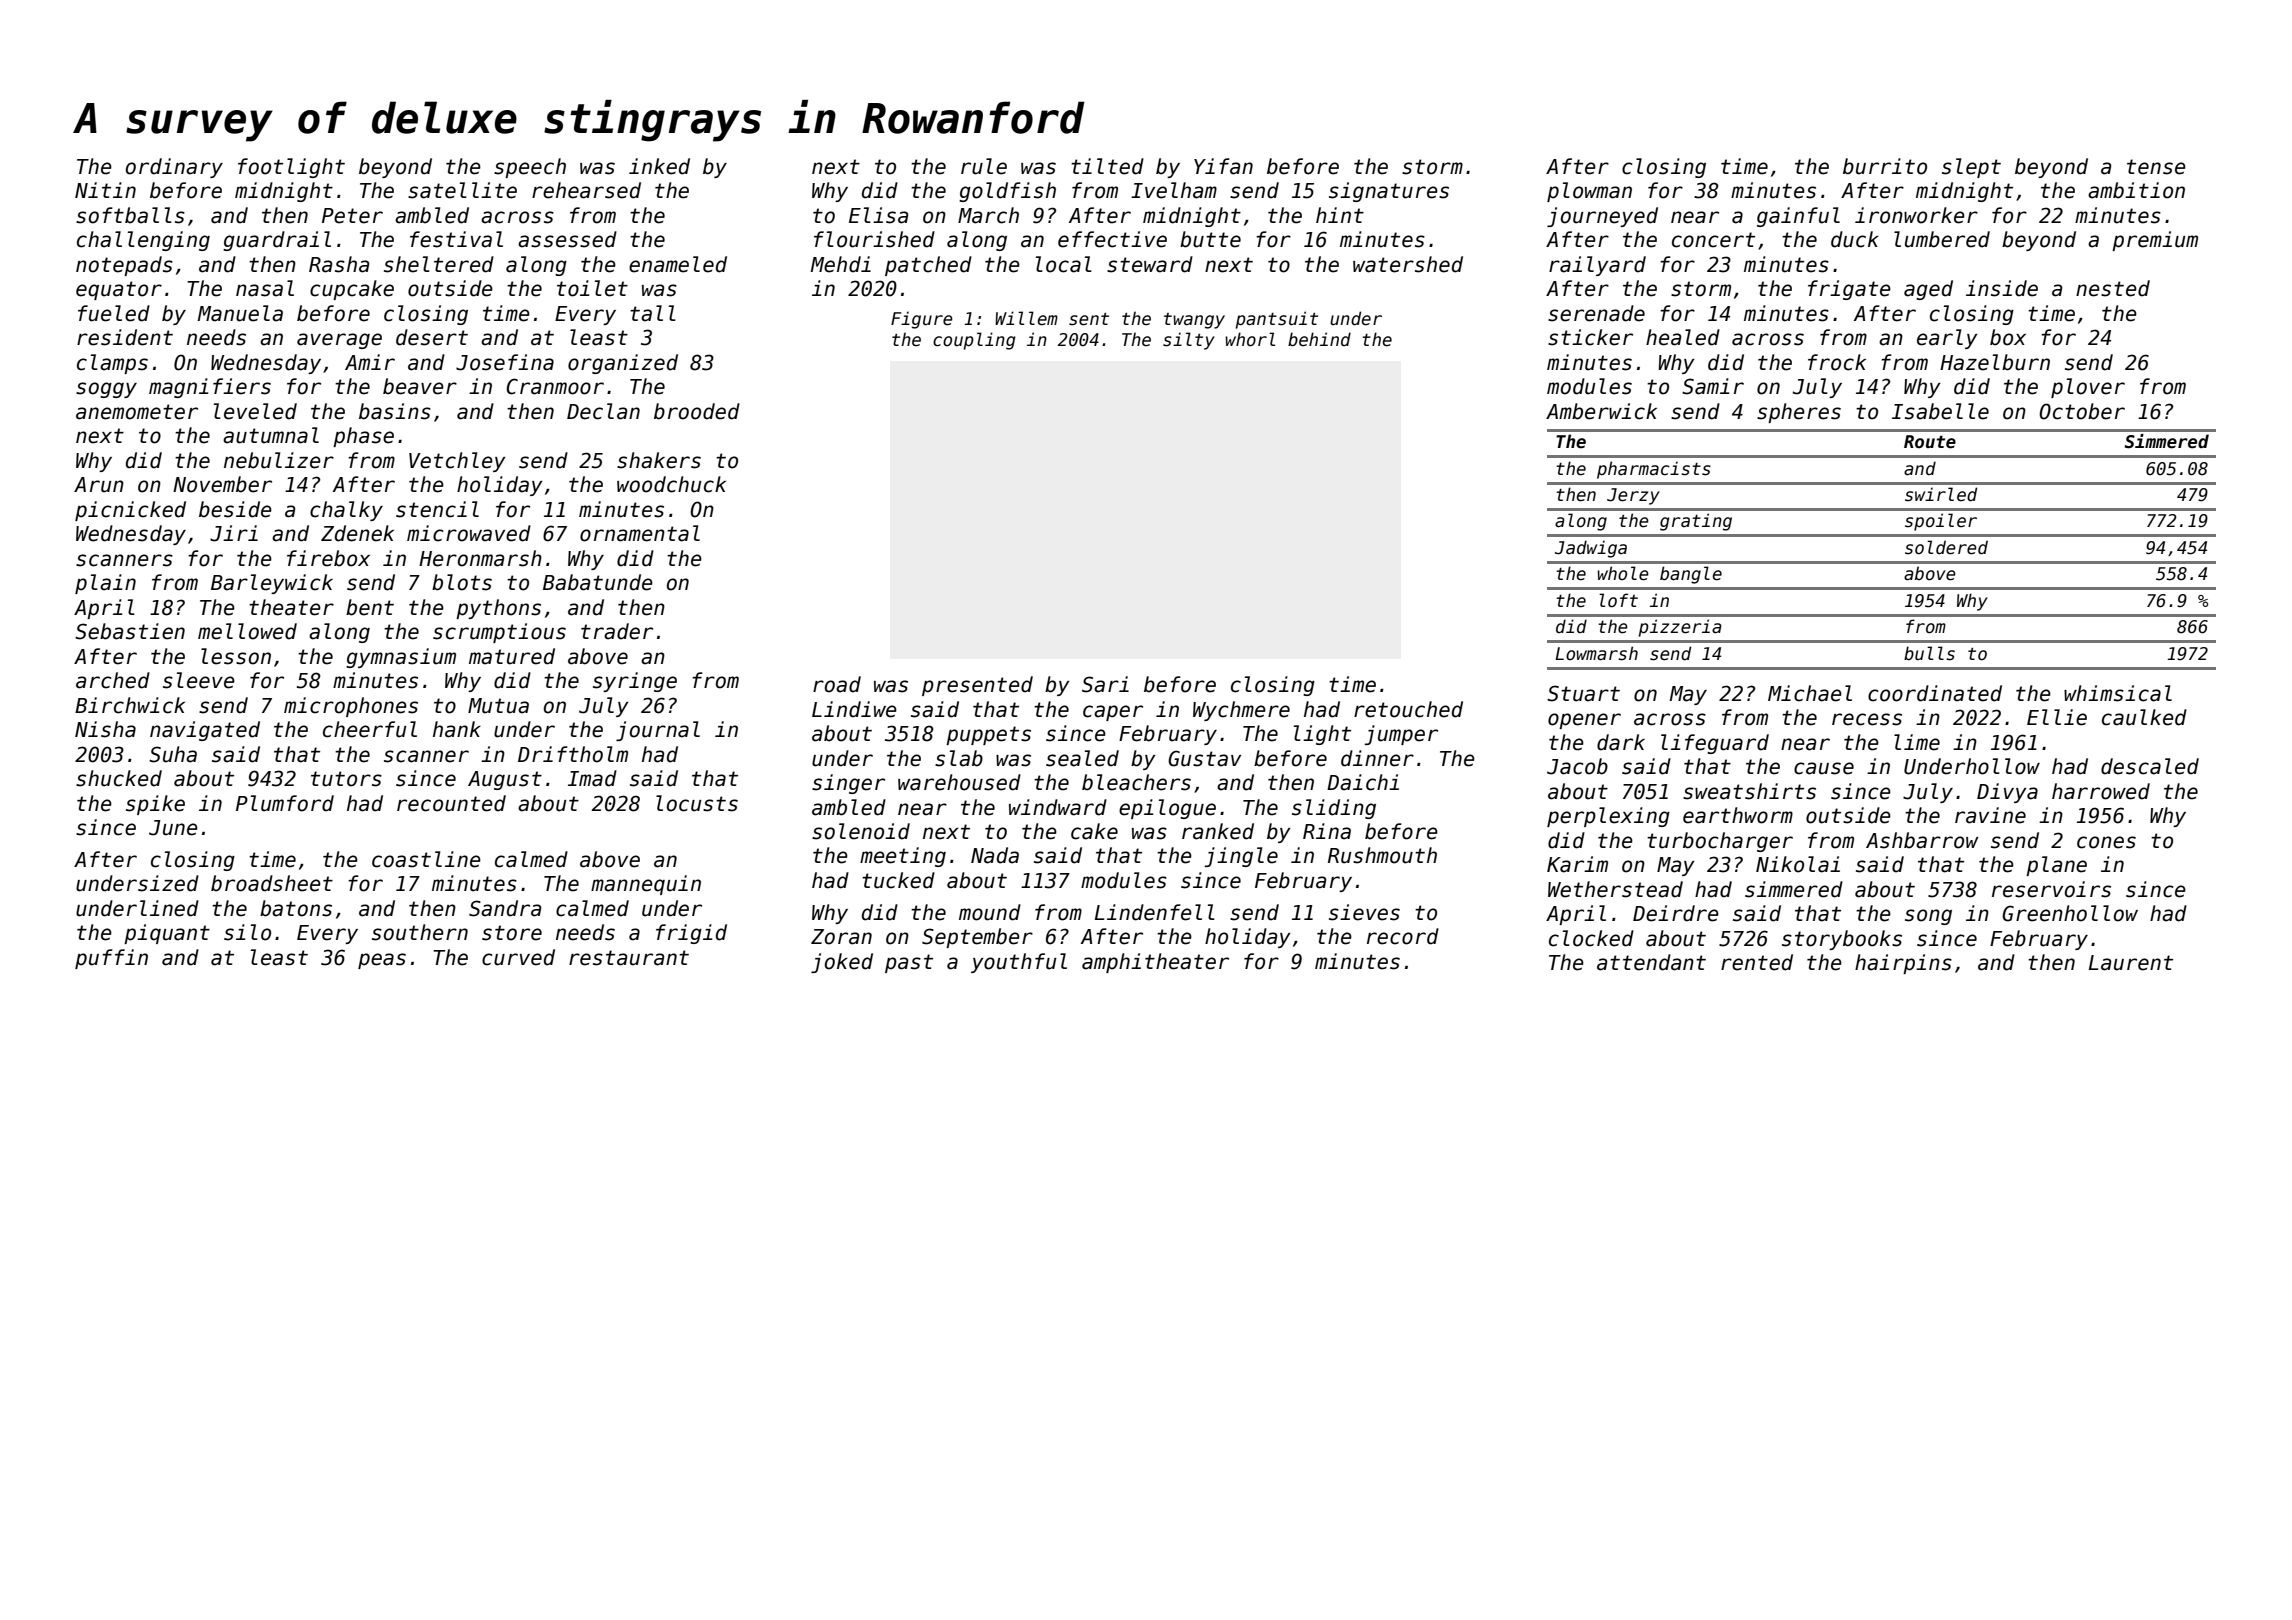 This image has width=2292, height=1620. Describe the element at coordinates (1019, 963) in the image. I see `youthful` at that location.
